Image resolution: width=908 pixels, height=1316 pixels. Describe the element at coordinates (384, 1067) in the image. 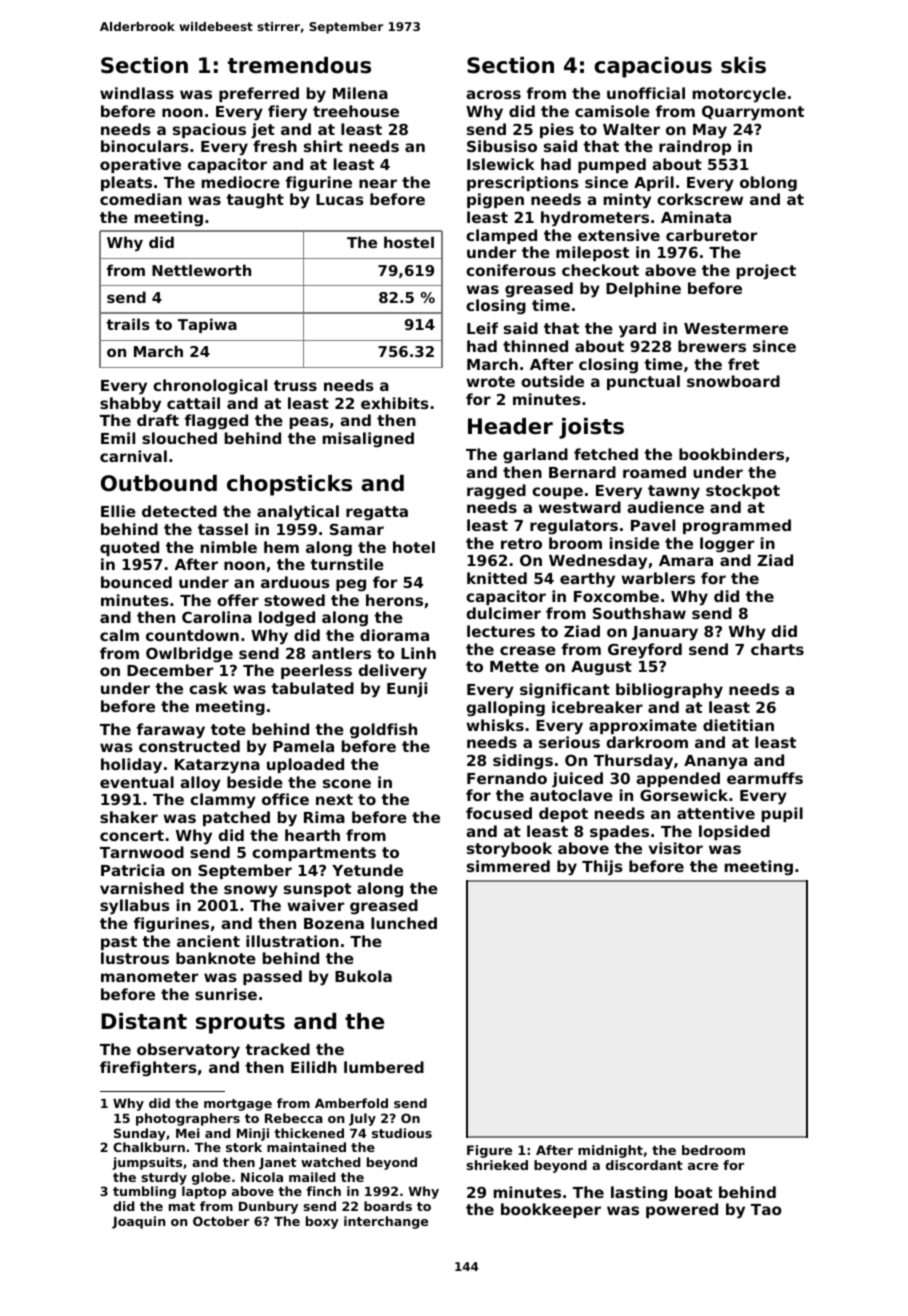

I see `lumbered` at that location.
